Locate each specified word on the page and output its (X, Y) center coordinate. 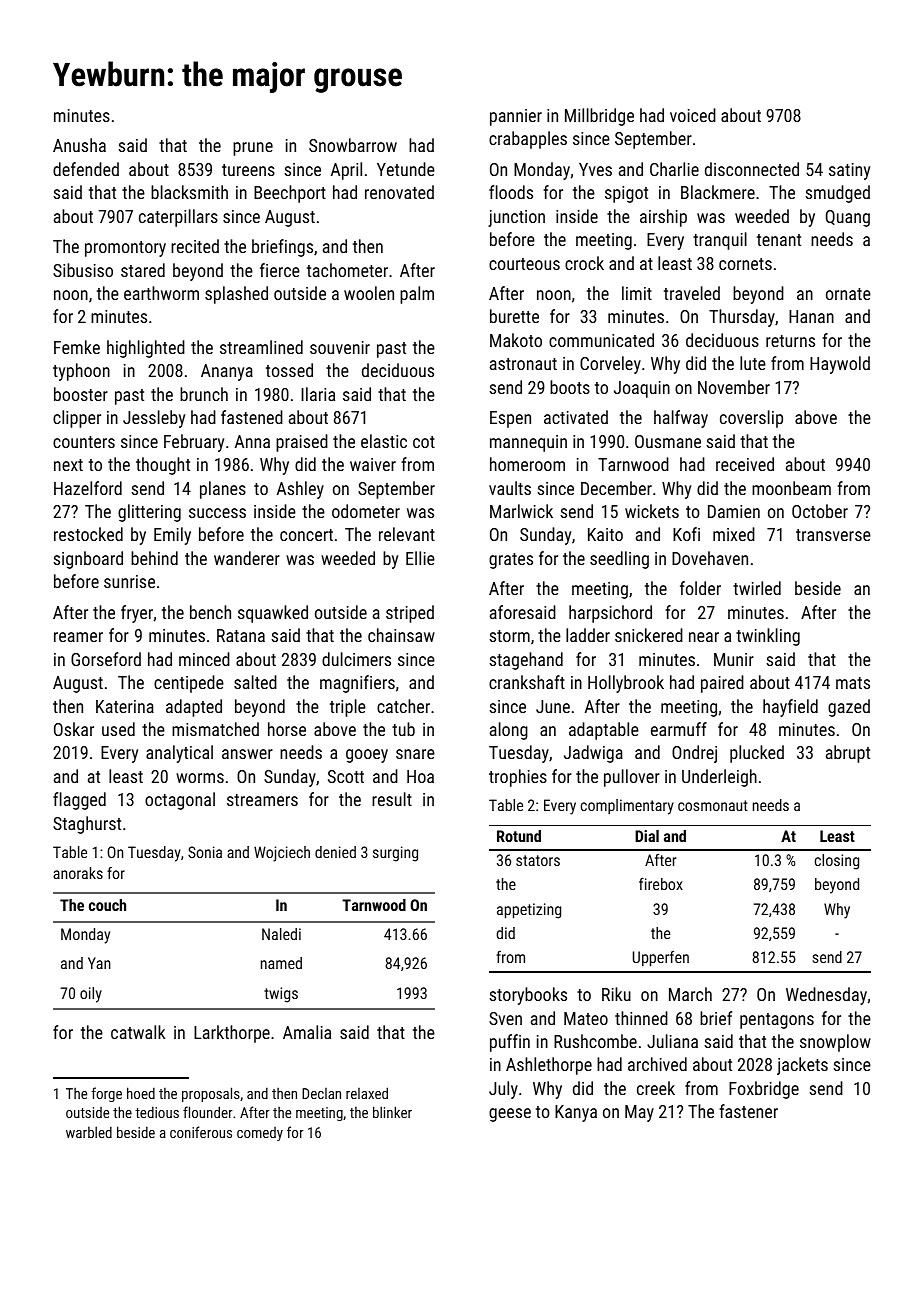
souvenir (340, 347)
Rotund (519, 836)
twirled (757, 588)
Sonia (205, 852)
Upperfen (661, 958)
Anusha (79, 145)
